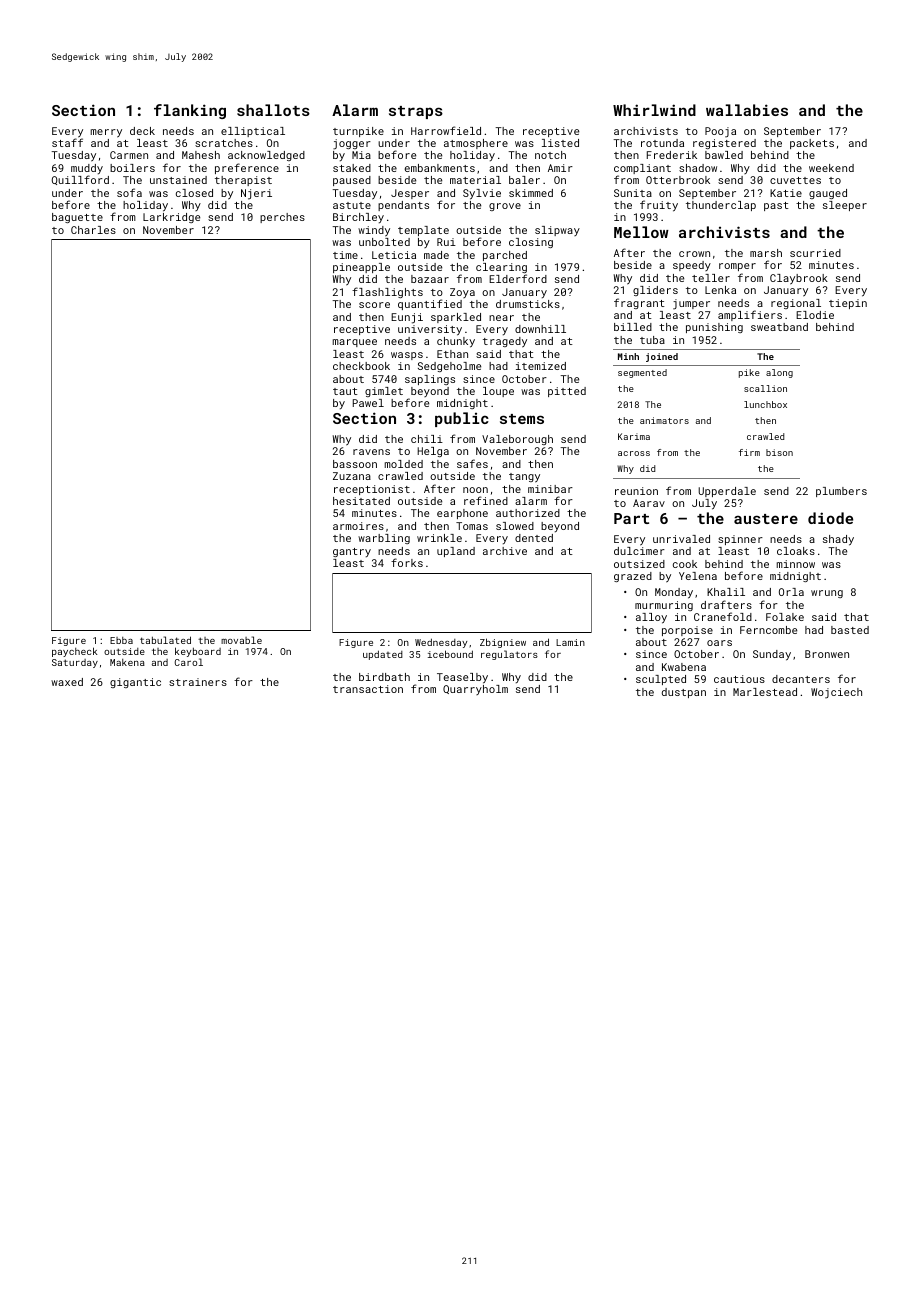  Describe the element at coordinates (93, 230) in the screenshot. I see `Charles` at that location.
